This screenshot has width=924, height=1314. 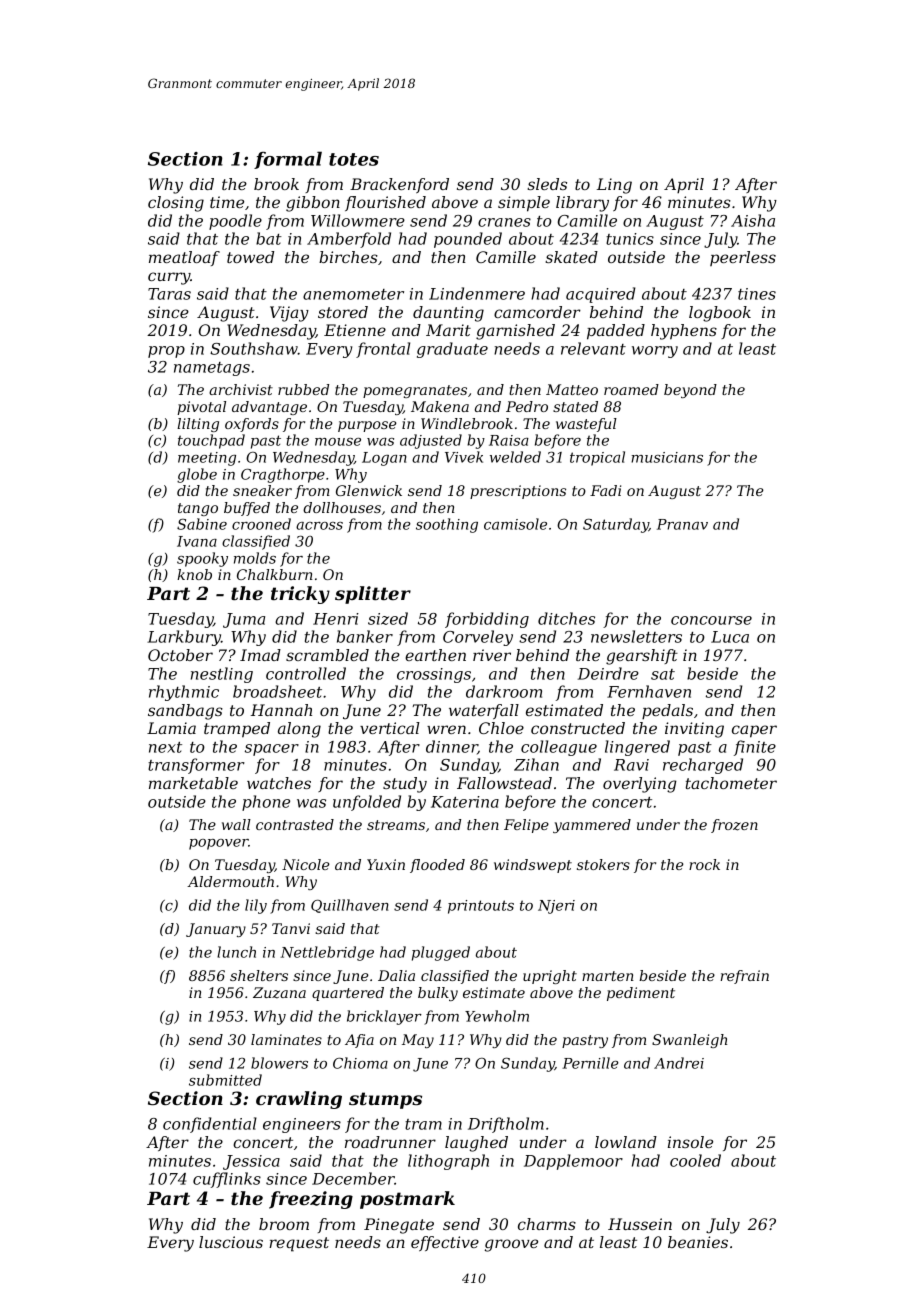 What do you see at coordinates (754, 731) in the screenshot?
I see `caper` at bounding box center [754, 731].
